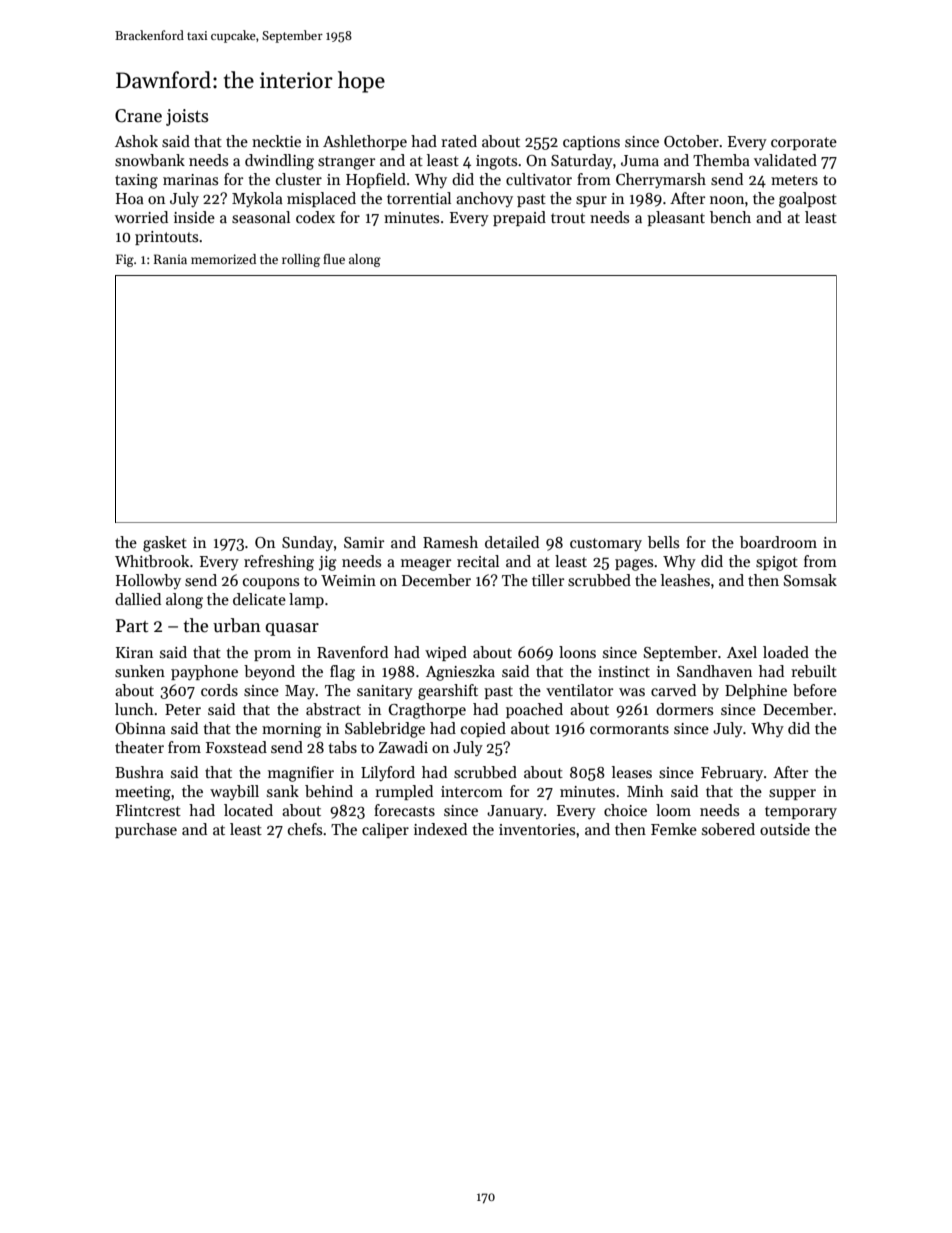 The height and width of the screenshot is (1233, 952). Describe the element at coordinates (512, 542) in the screenshot. I see `detailed` at that location.
